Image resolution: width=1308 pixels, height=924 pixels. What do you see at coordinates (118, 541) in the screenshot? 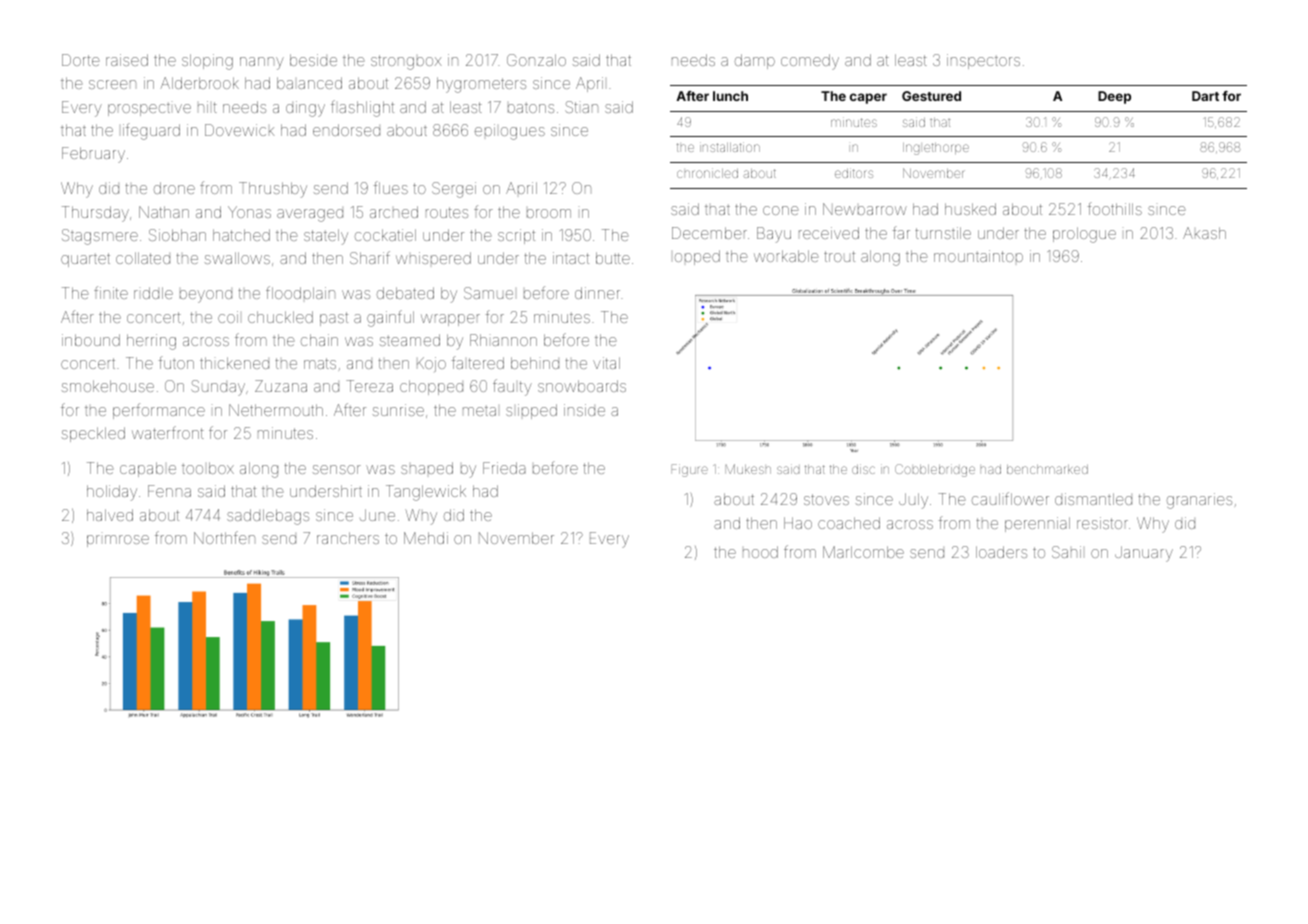
I see `primrose` at bounding box center [118, 541].
